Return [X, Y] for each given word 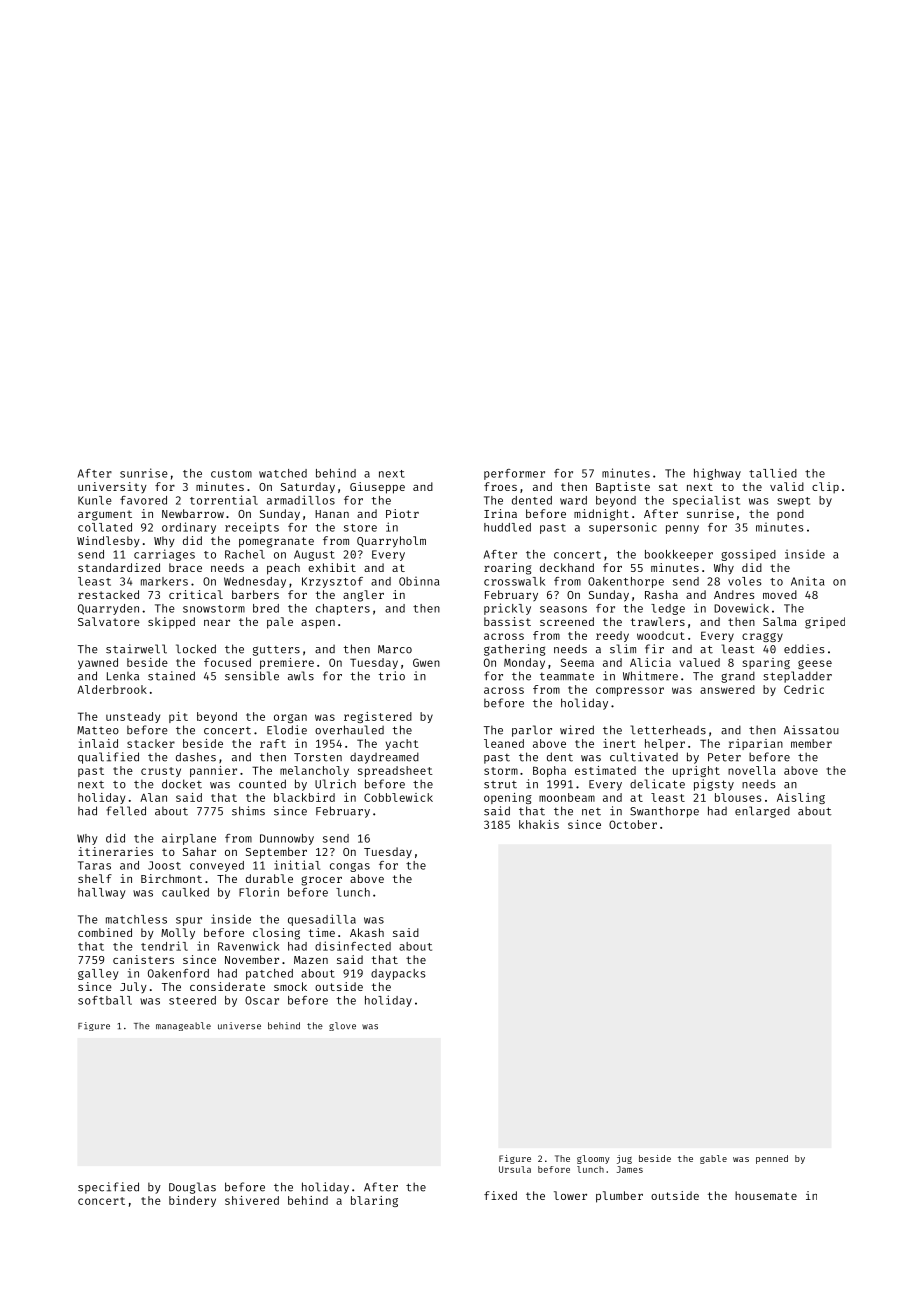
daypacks [398, 974]
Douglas [192, 1188]
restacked [108, 594]
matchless [136, 919]
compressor [630, 691]
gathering [514, 650]
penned [772, 1159]
